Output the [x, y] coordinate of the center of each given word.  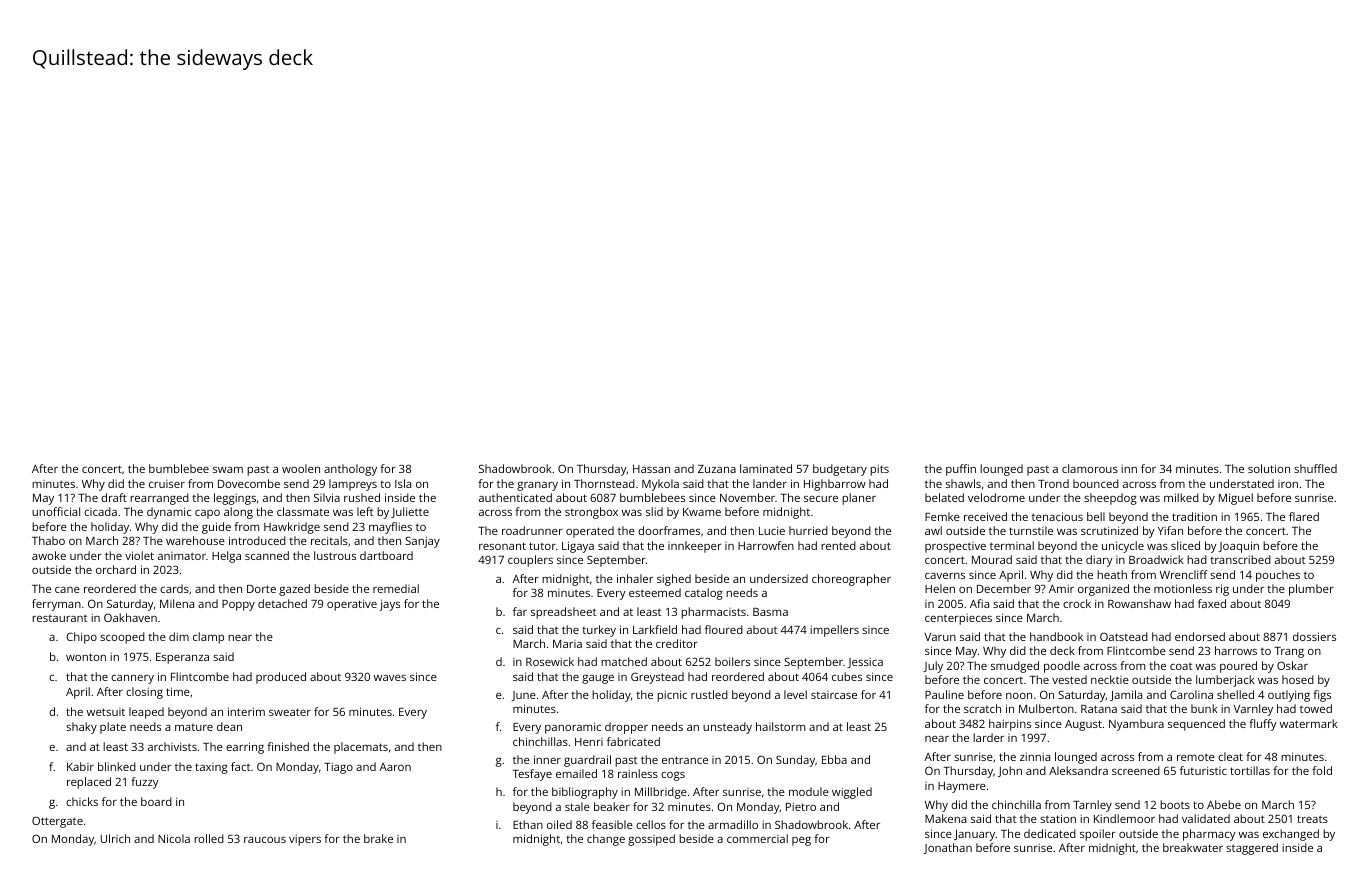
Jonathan [947, 848]
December [1004, 588]
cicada [100, 511]
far [520, 611]
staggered [1252, 849]
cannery [132, 679]
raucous [265, 840]
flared [1304, 516]
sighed [674, 580]
